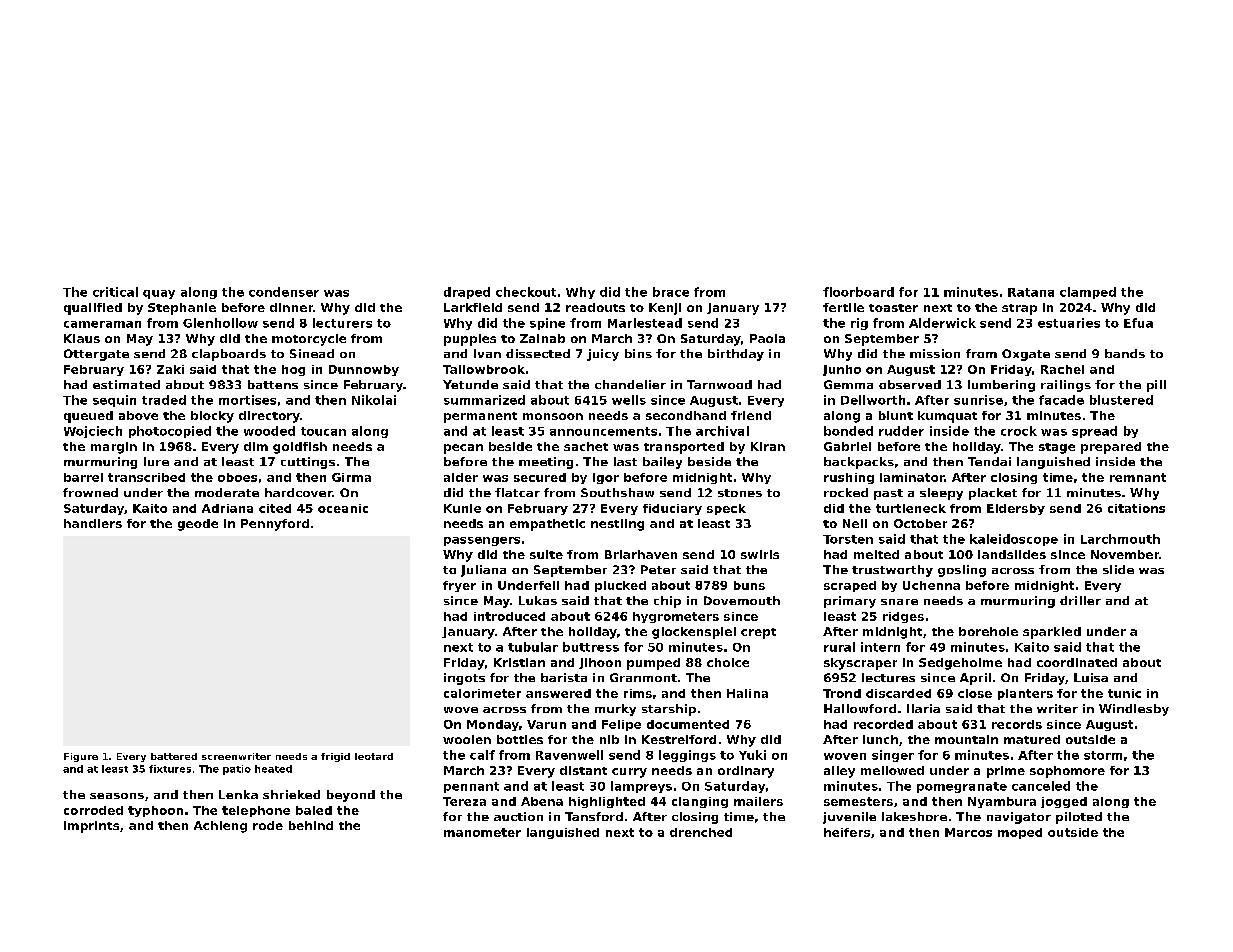 The image size is (1233, 952). What do you see at coordinates (291, 307) in the screenshot?
I see `dinner` at bounding box center [291, 307].
